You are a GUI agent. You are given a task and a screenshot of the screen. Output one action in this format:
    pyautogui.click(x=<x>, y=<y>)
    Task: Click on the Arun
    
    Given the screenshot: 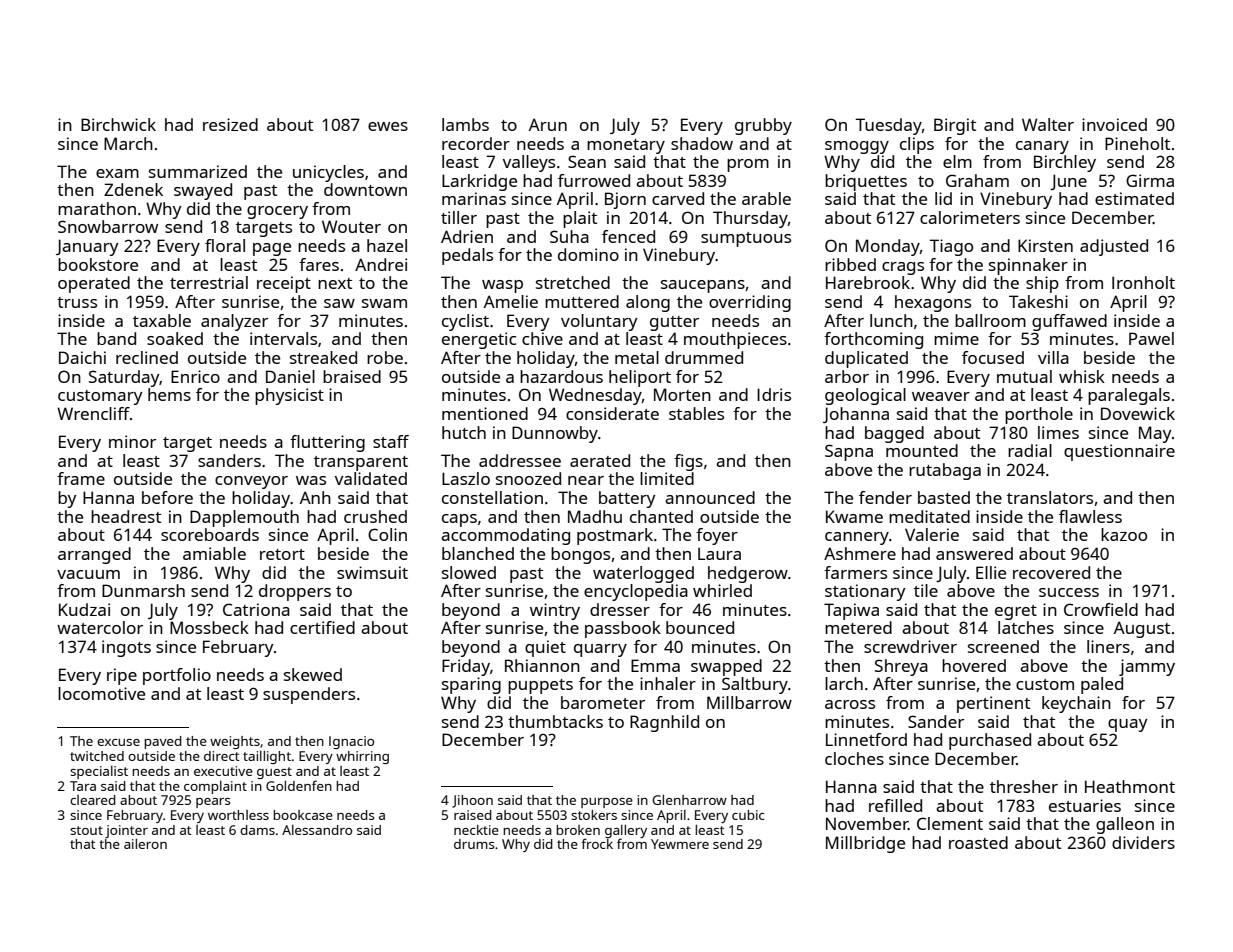 What is the action you would take?
    pyautogui.click(x=548, y=124)
